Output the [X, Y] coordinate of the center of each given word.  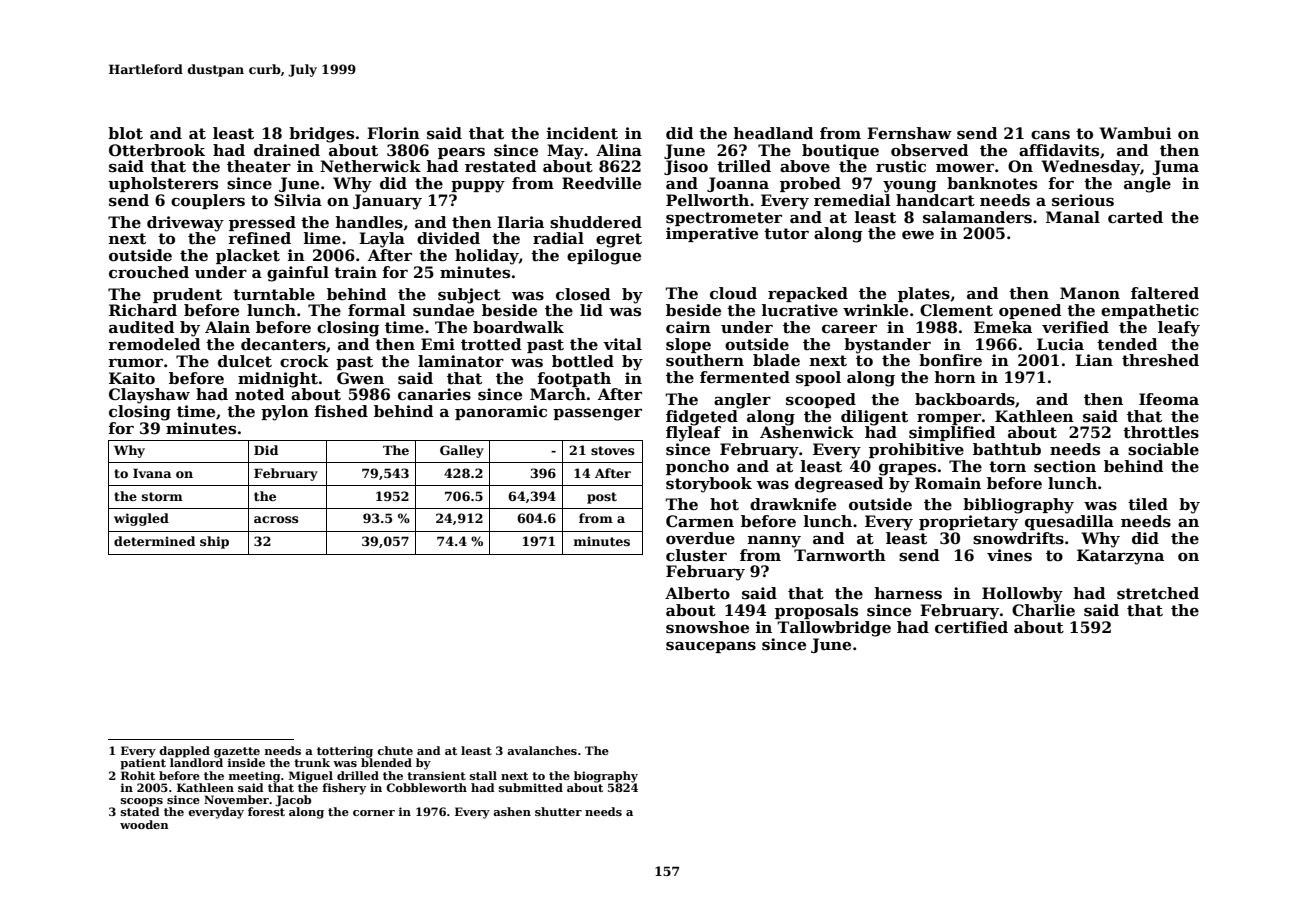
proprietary [968, 523]
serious [1083, 200]
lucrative [800, 310]
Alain [227, 327]
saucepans [711, 647]
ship [214, 542]
